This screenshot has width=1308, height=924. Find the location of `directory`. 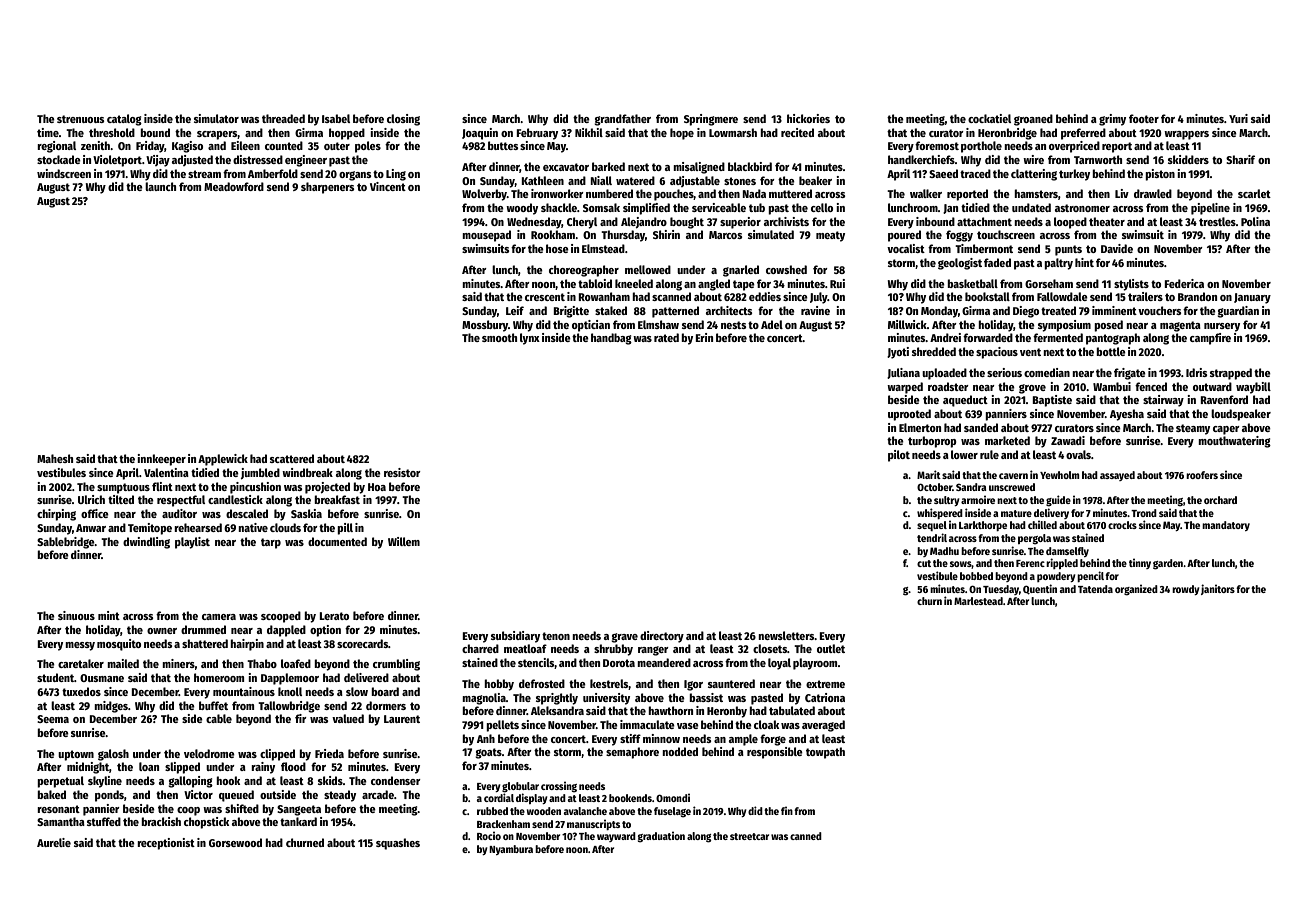

directory is located at coordinates (662, 637).
